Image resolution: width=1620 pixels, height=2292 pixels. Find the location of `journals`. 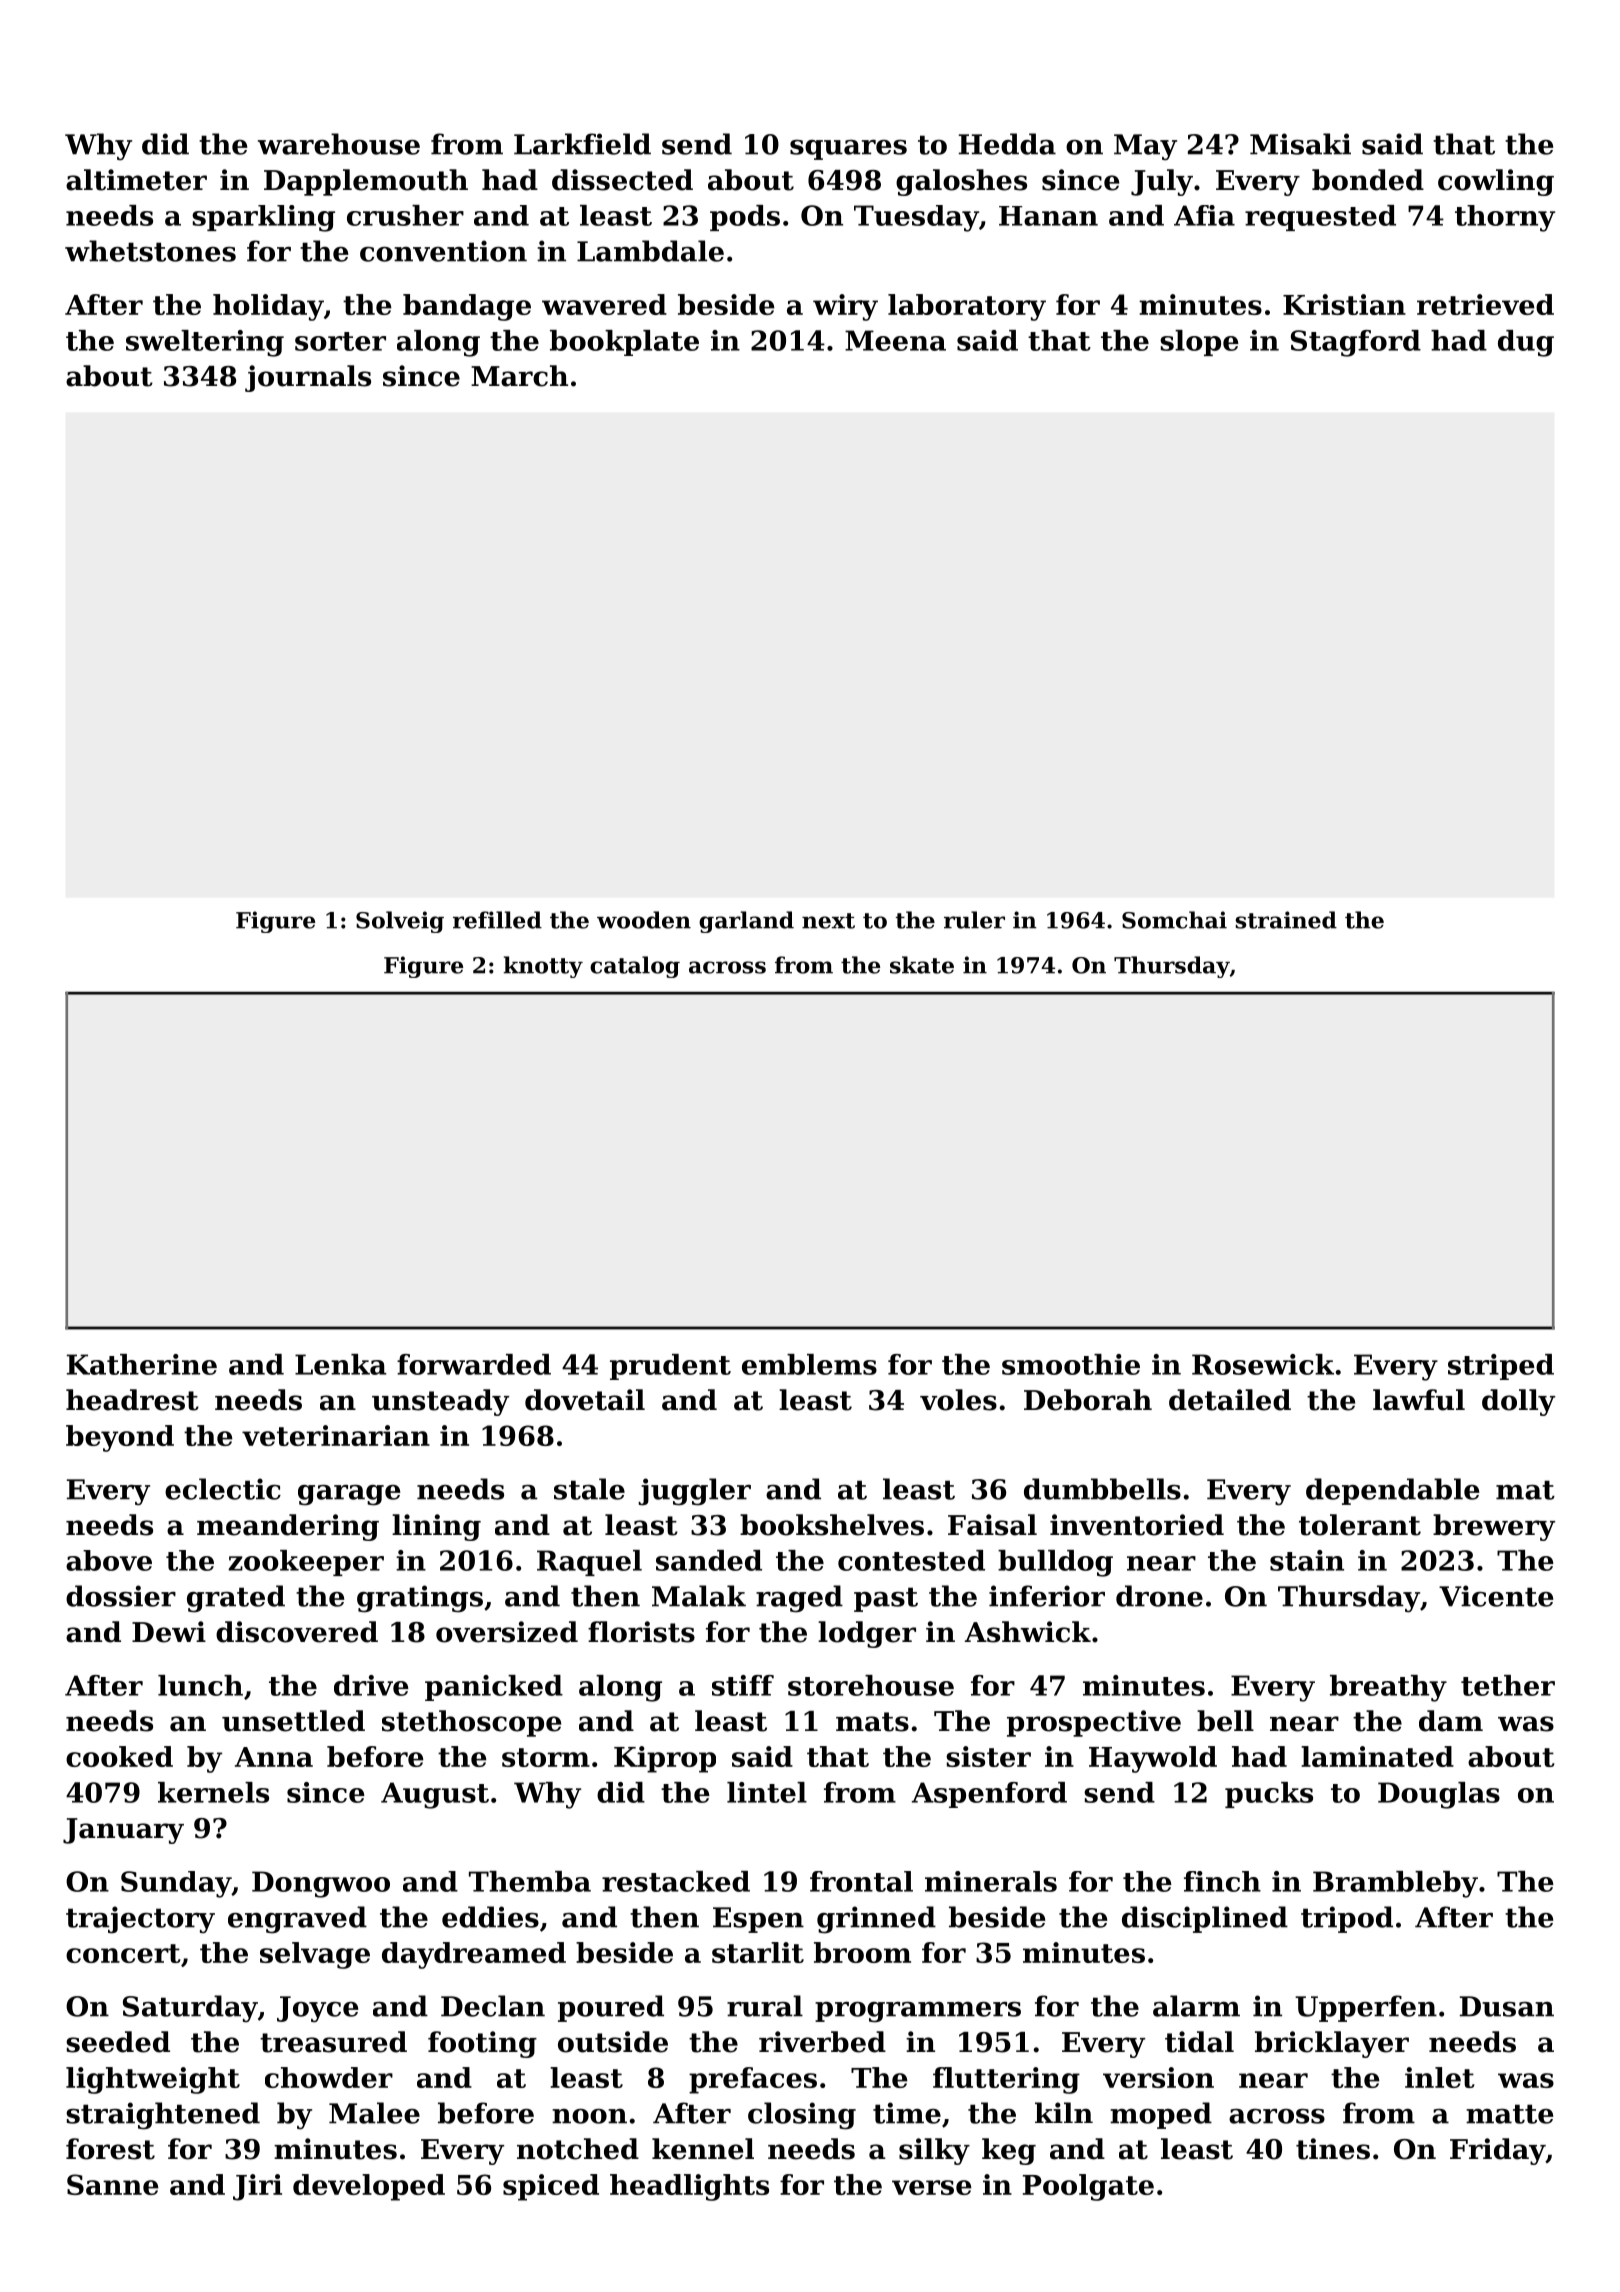

journals is located at coordinates (308, 378).
